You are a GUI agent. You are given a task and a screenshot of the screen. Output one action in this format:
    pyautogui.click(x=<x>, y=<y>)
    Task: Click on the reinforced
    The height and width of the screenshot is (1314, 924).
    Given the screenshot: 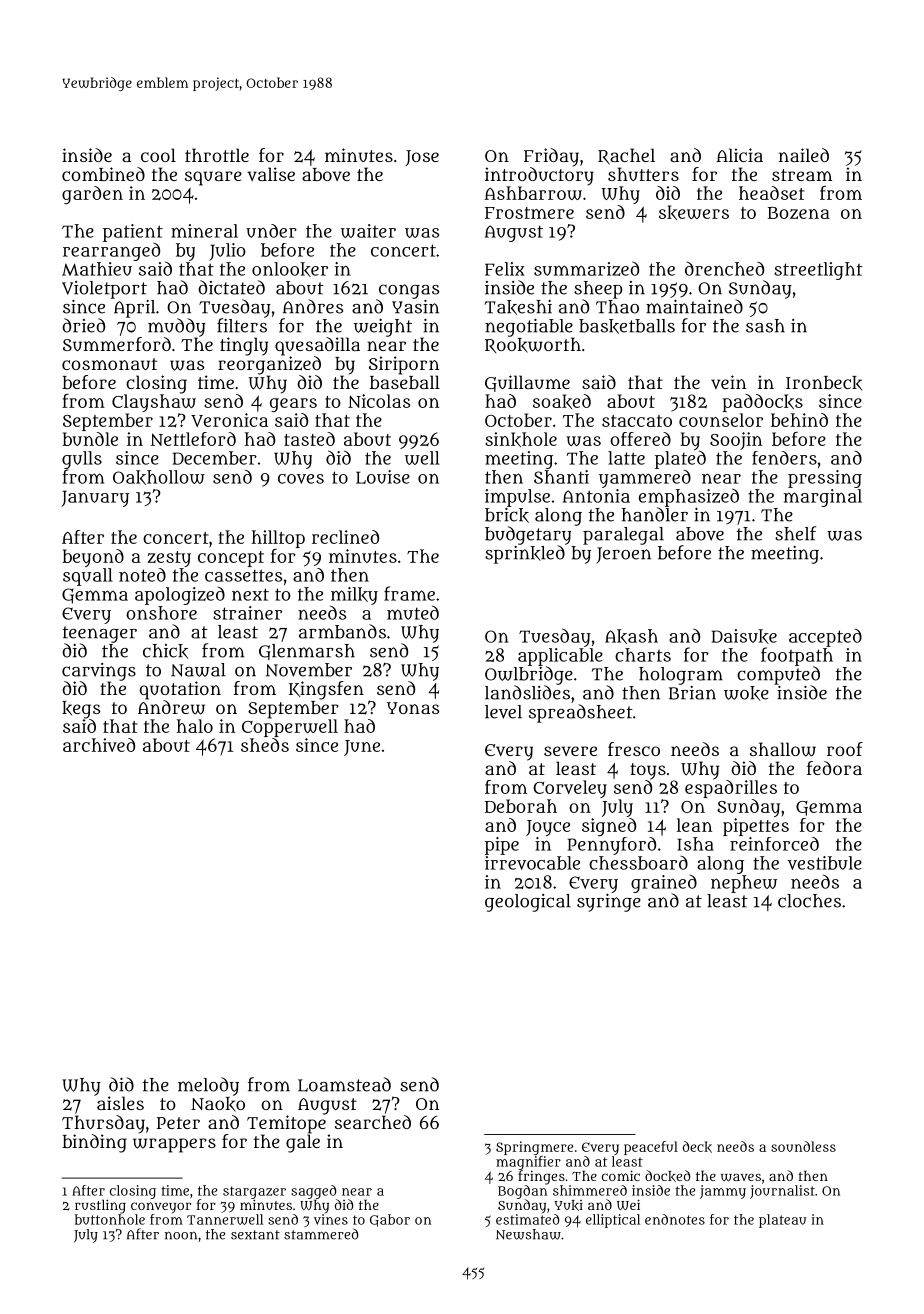 What is the action you would take?
    pyautogui.click(x=774, y=844)
